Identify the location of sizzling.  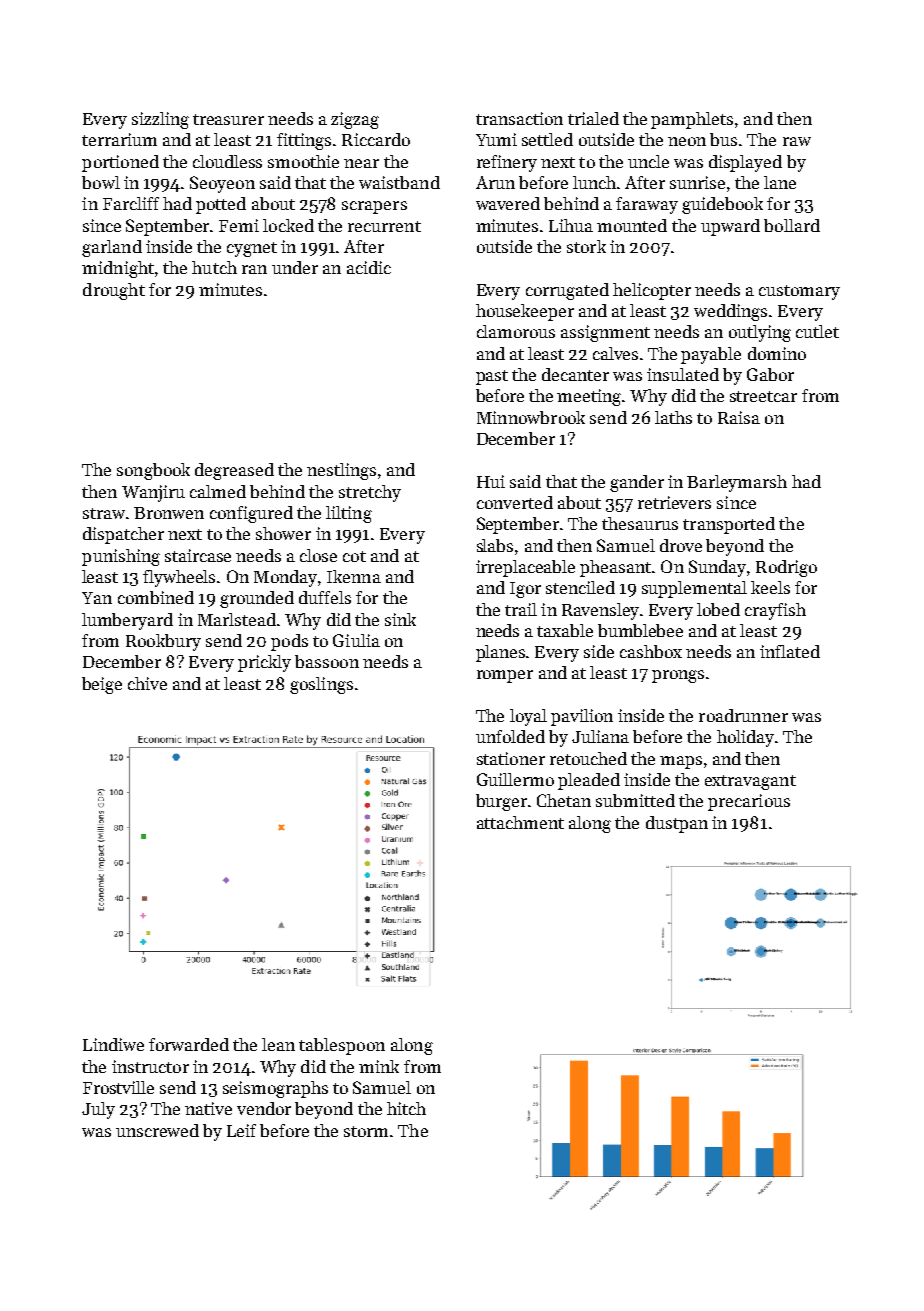
(160, 120).
